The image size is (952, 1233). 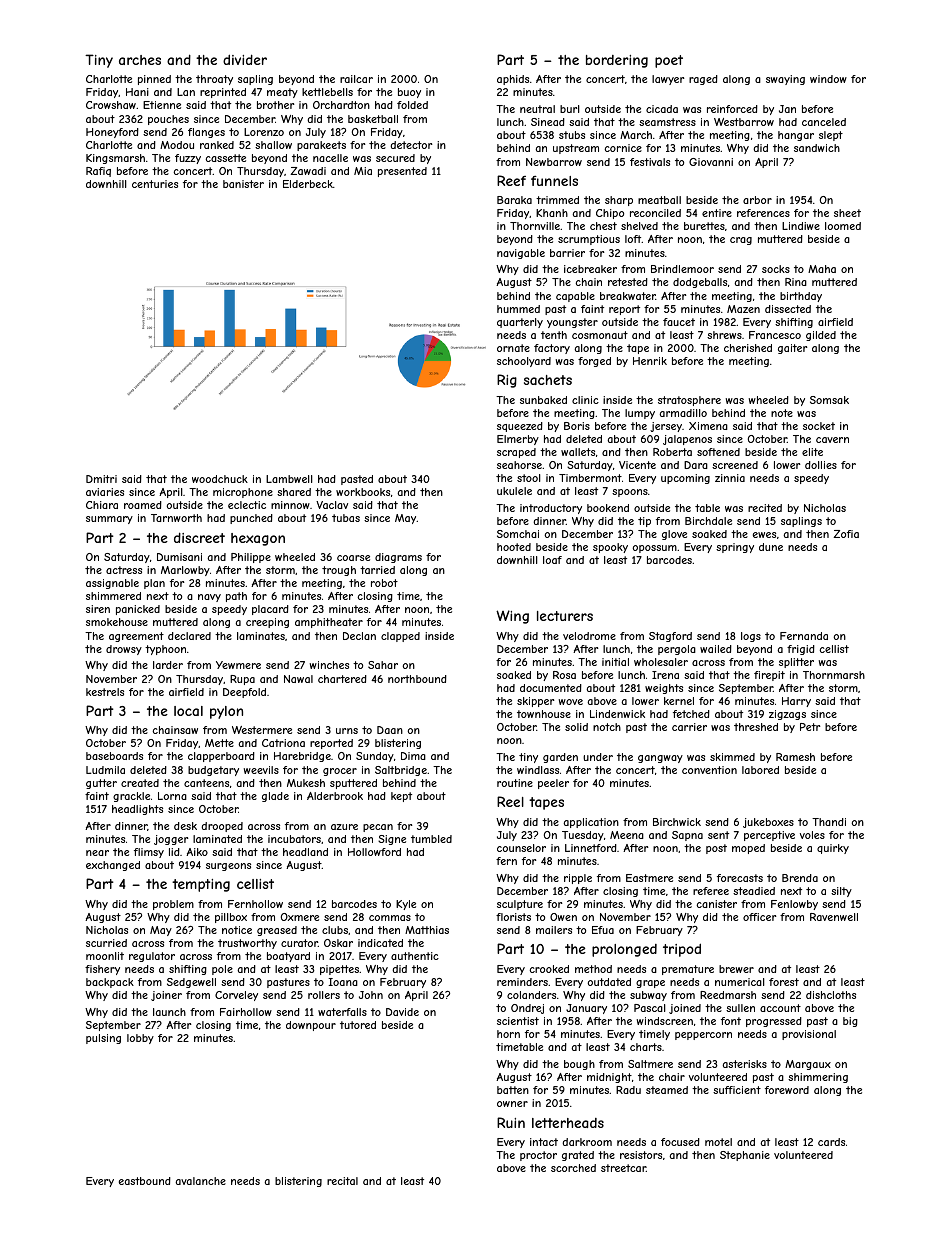 What do you see at coordinates (521, 848) in the screenshot?
I see `counselor` at bounding box center [521, 848].
